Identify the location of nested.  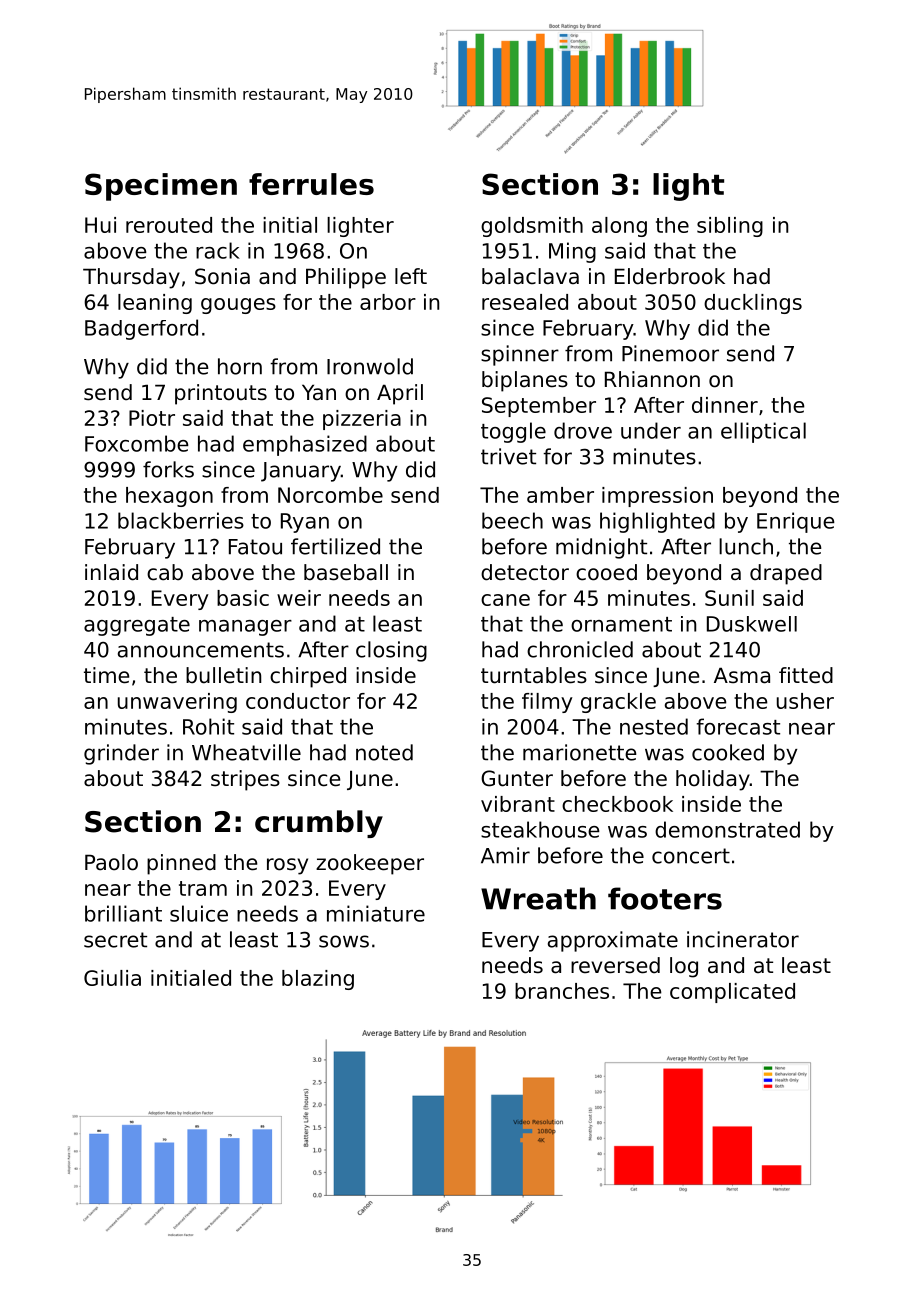
(654, 726).
